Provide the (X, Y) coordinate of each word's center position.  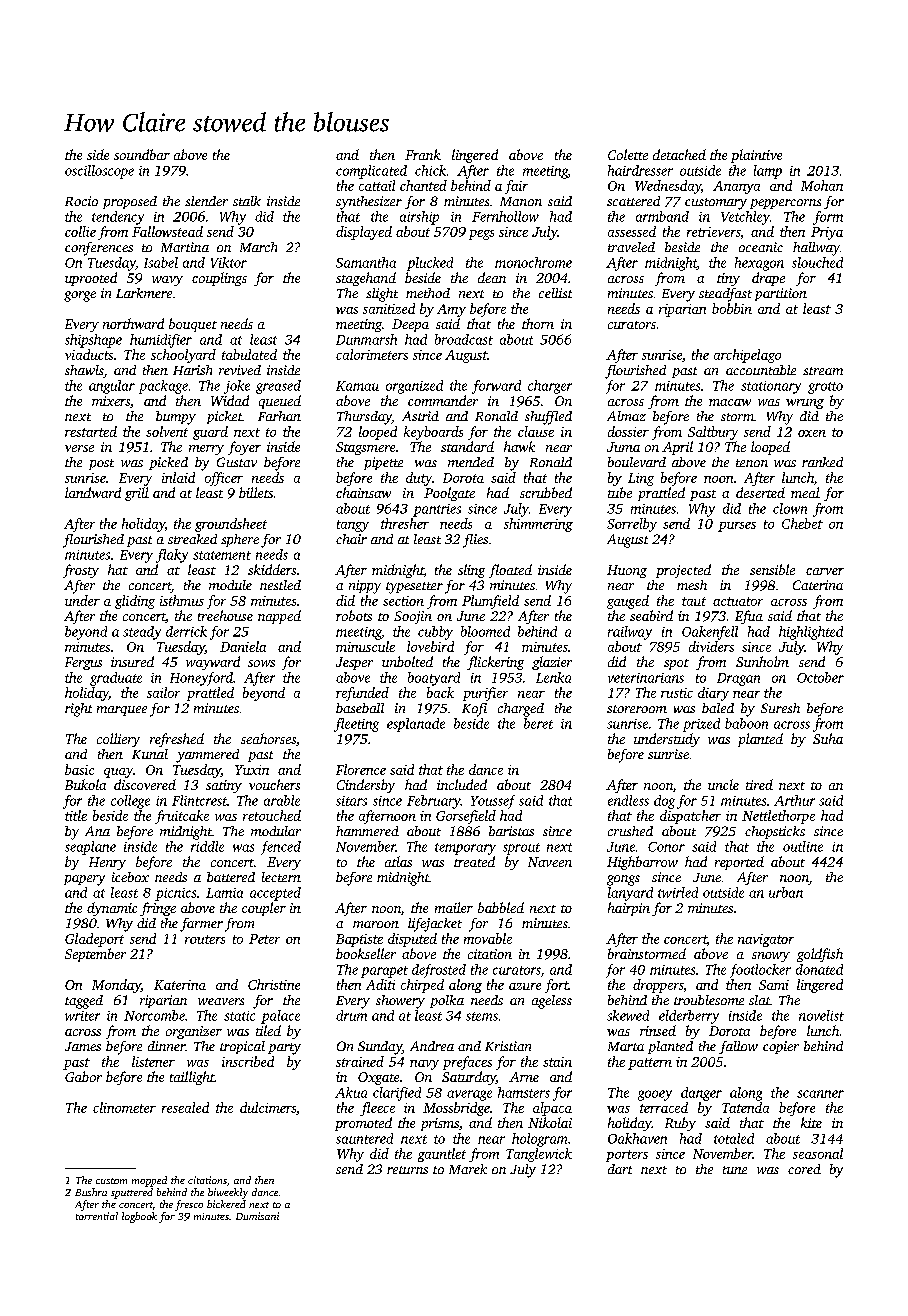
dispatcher (690, 817)
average (469, 1095)
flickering (495, 663)
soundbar (142, 154)
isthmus (182, 600)
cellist (555, 293)
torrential (97, 1216)
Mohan (822, 185)
